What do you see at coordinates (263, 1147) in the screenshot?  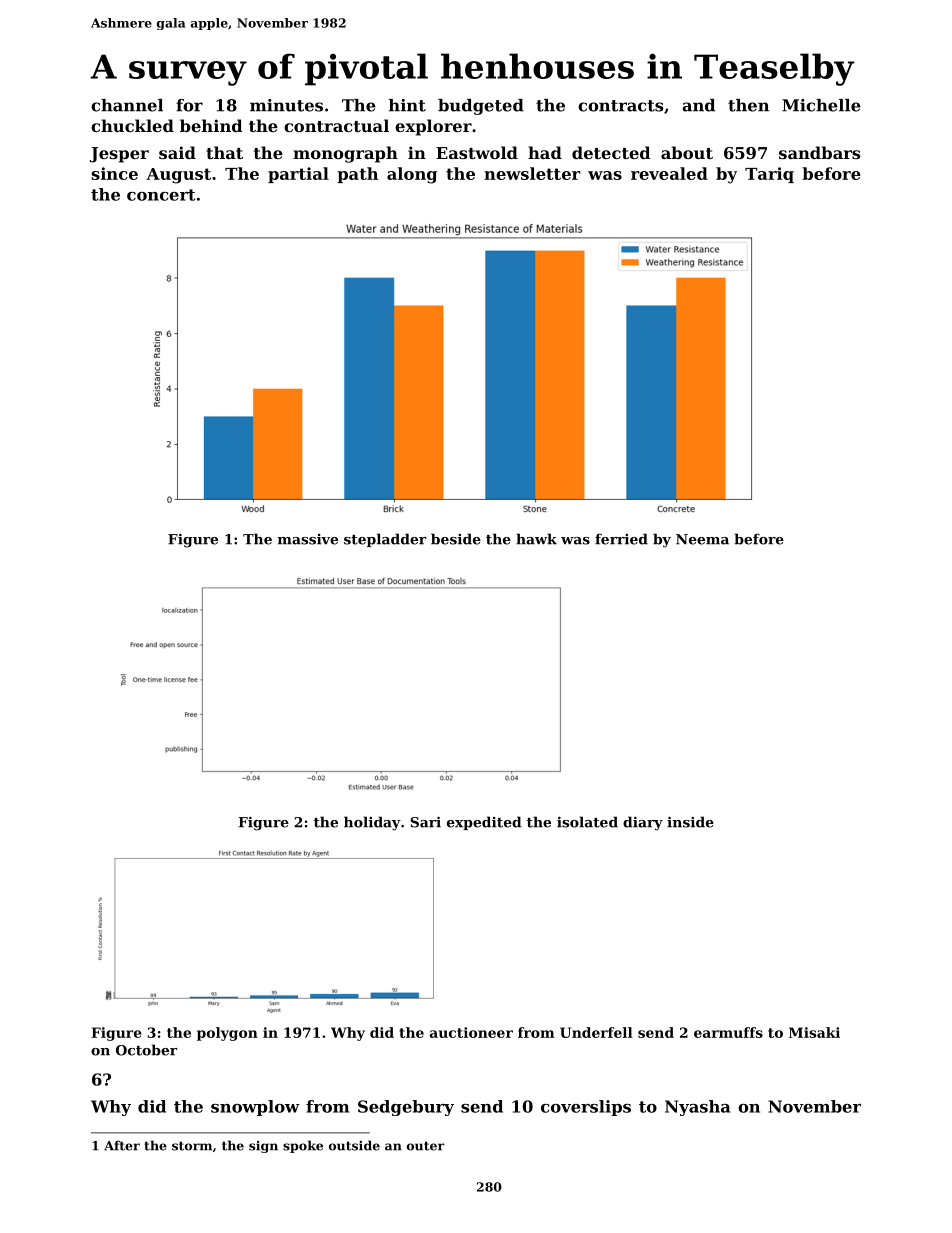 I see `sign` at bounding box center [263, 1147].
